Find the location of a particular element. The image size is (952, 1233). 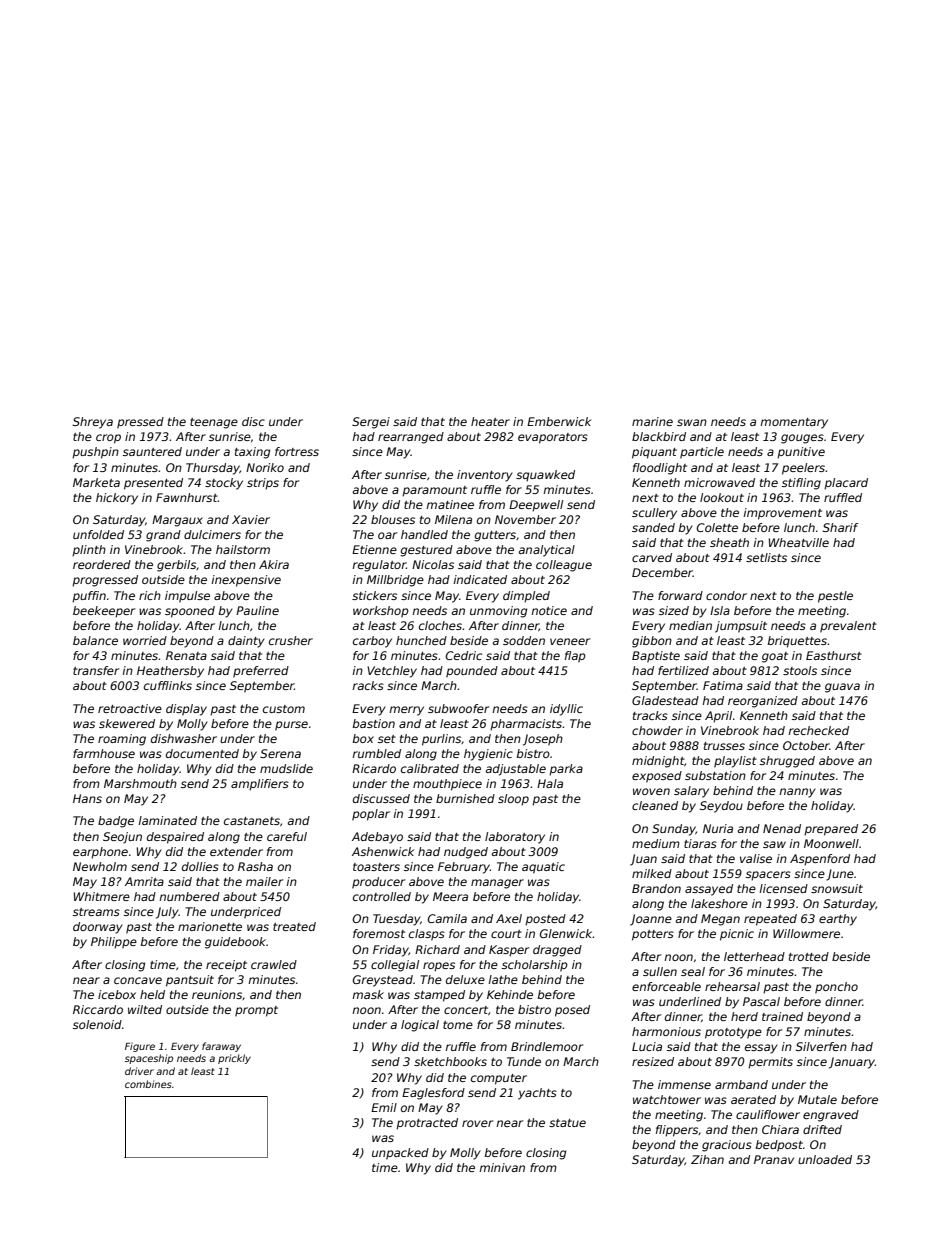

indicated is located at coordinates (480, 579).
